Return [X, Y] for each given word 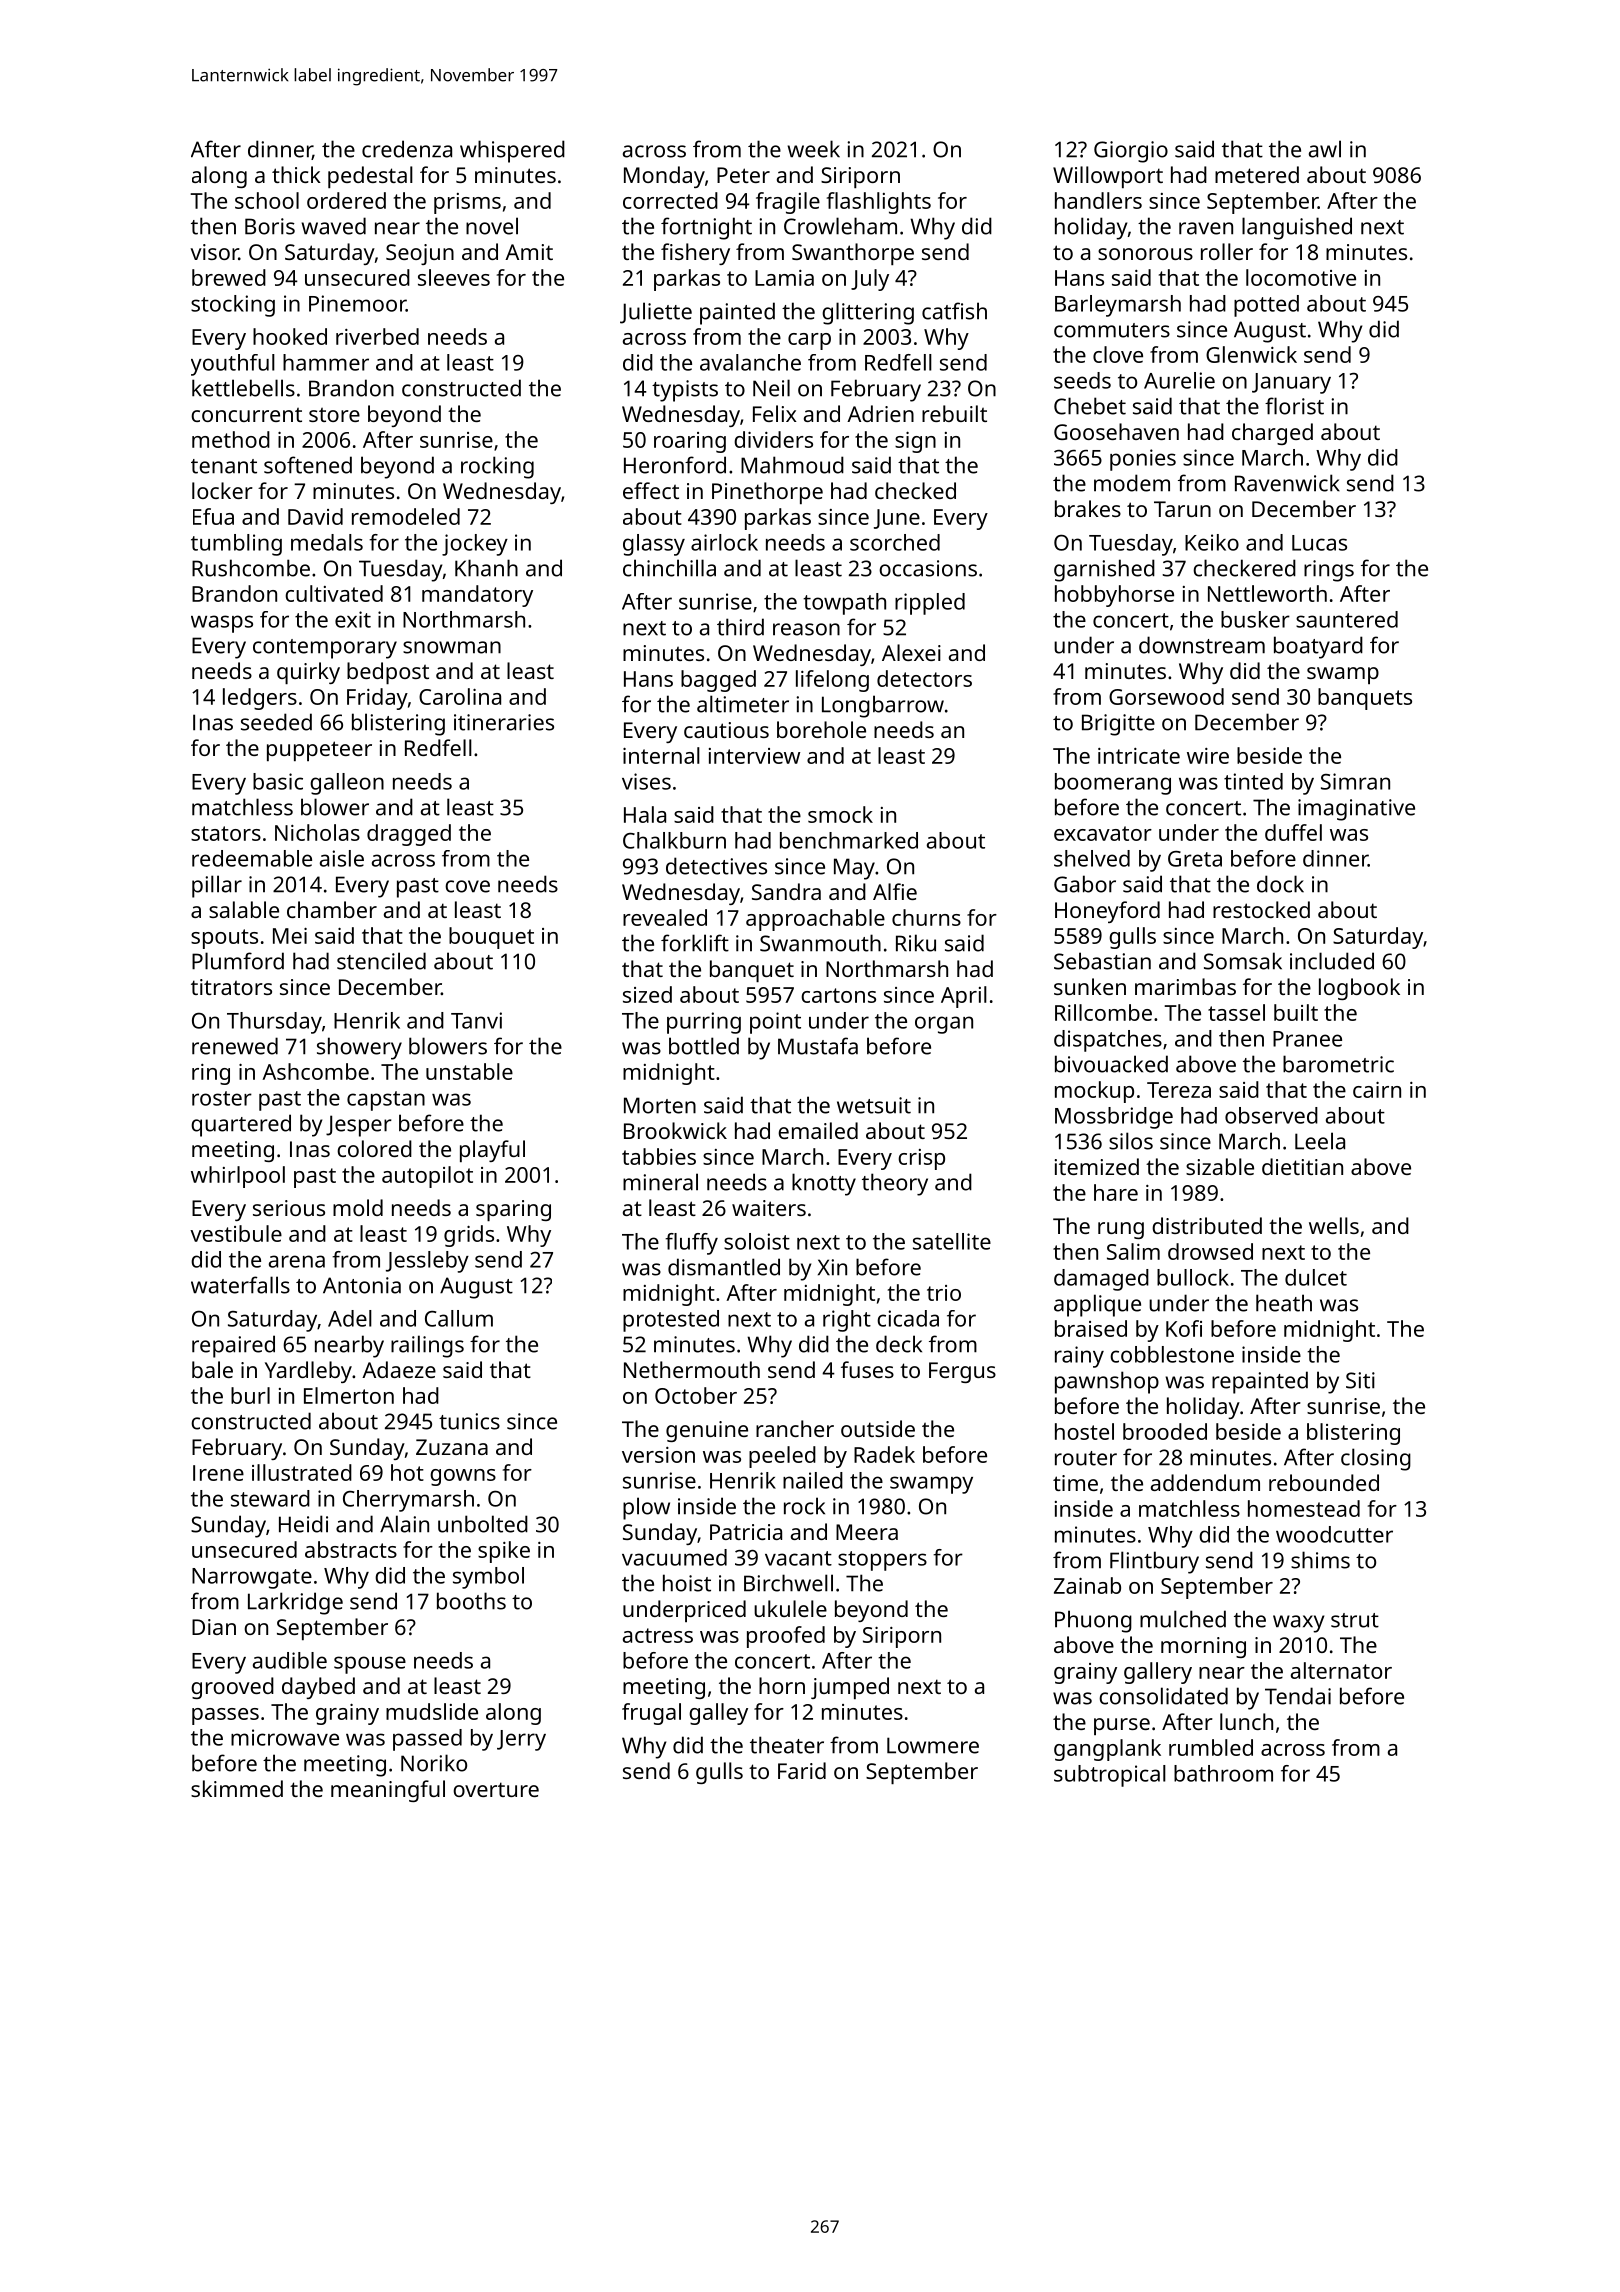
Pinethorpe [767, 493]
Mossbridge [1114, 1118]
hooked [290, 336]
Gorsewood [1166, 696]
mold [358, 1207]
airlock [724, 542]
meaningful [388, 1791]
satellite [952, 1241]
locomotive [1301, 277]
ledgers [260, 699]
